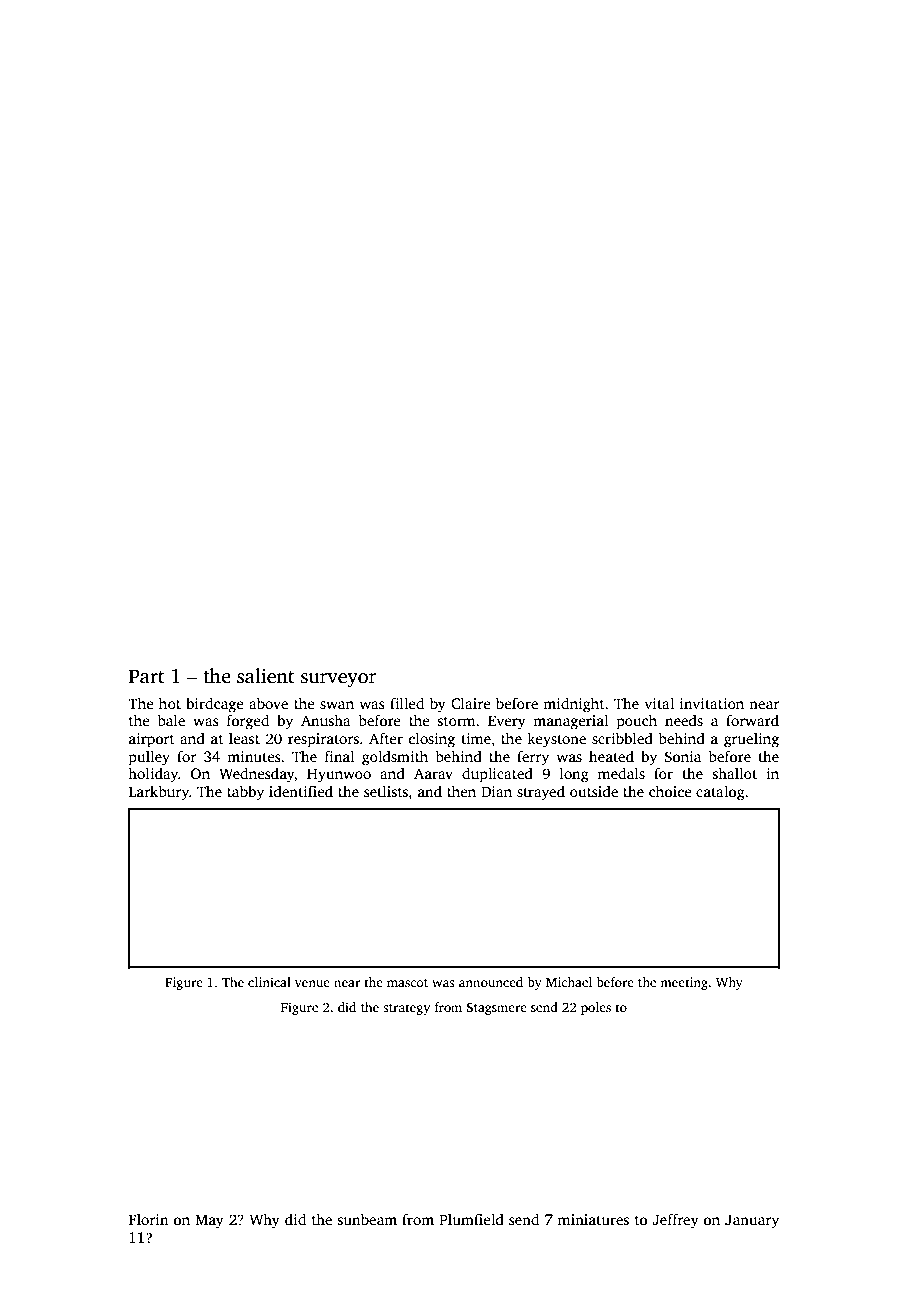  What do you see at coordinates (491, 982) in the document?
I see `announced` at bounding box center [491, 982].
